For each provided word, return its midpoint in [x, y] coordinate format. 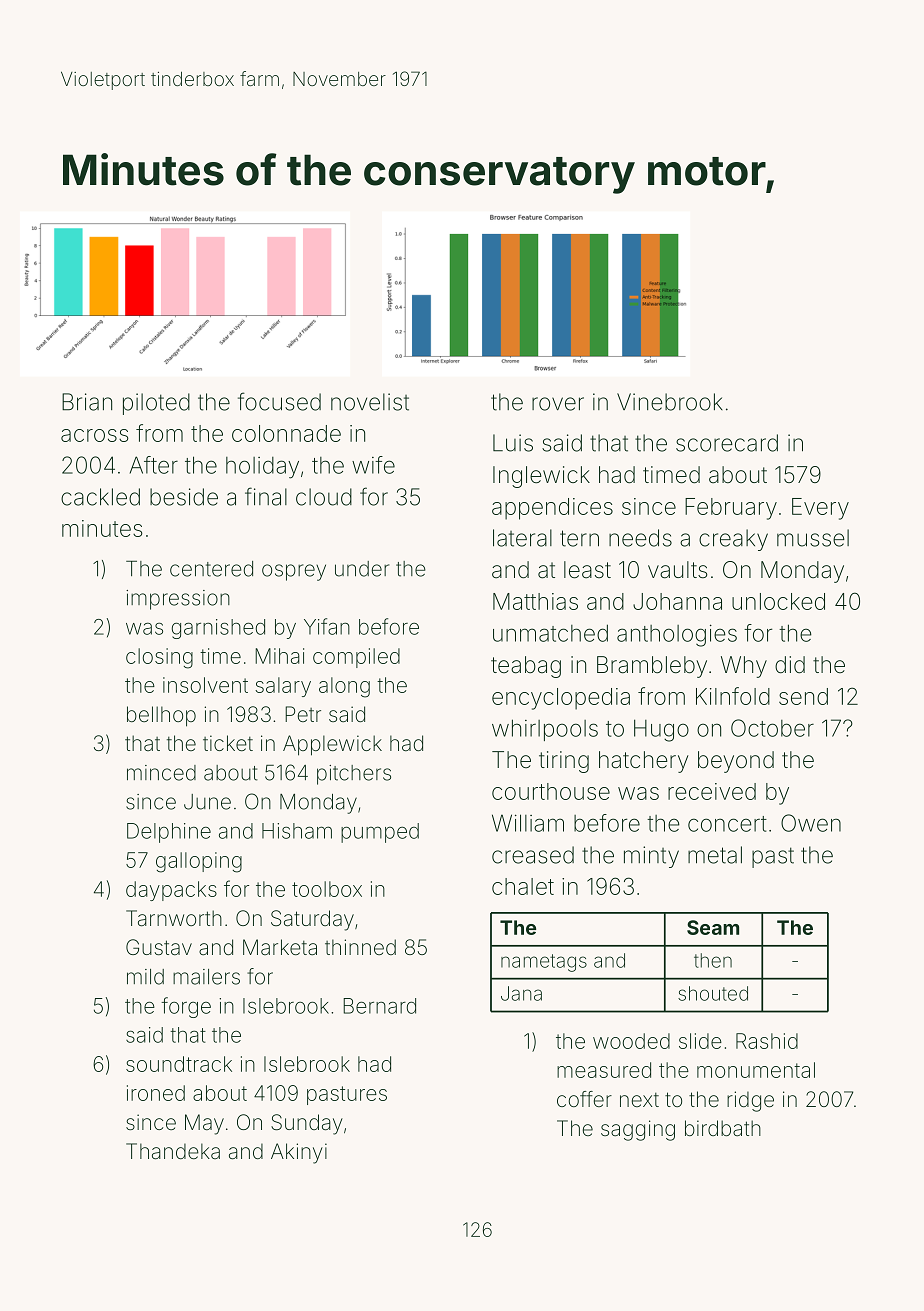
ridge [750, 1101]
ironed [156, 1093]
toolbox [327, 889]
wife [373, 465]
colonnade [286, 433]
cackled [100, 497]
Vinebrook [670, 402]
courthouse [551, 791]
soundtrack [179, 1064]
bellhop [161, 716]
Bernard [379, 1006]
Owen [811, 823]
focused [279, 401]
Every [820, 509]
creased [533, 855]
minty [651, 857]
